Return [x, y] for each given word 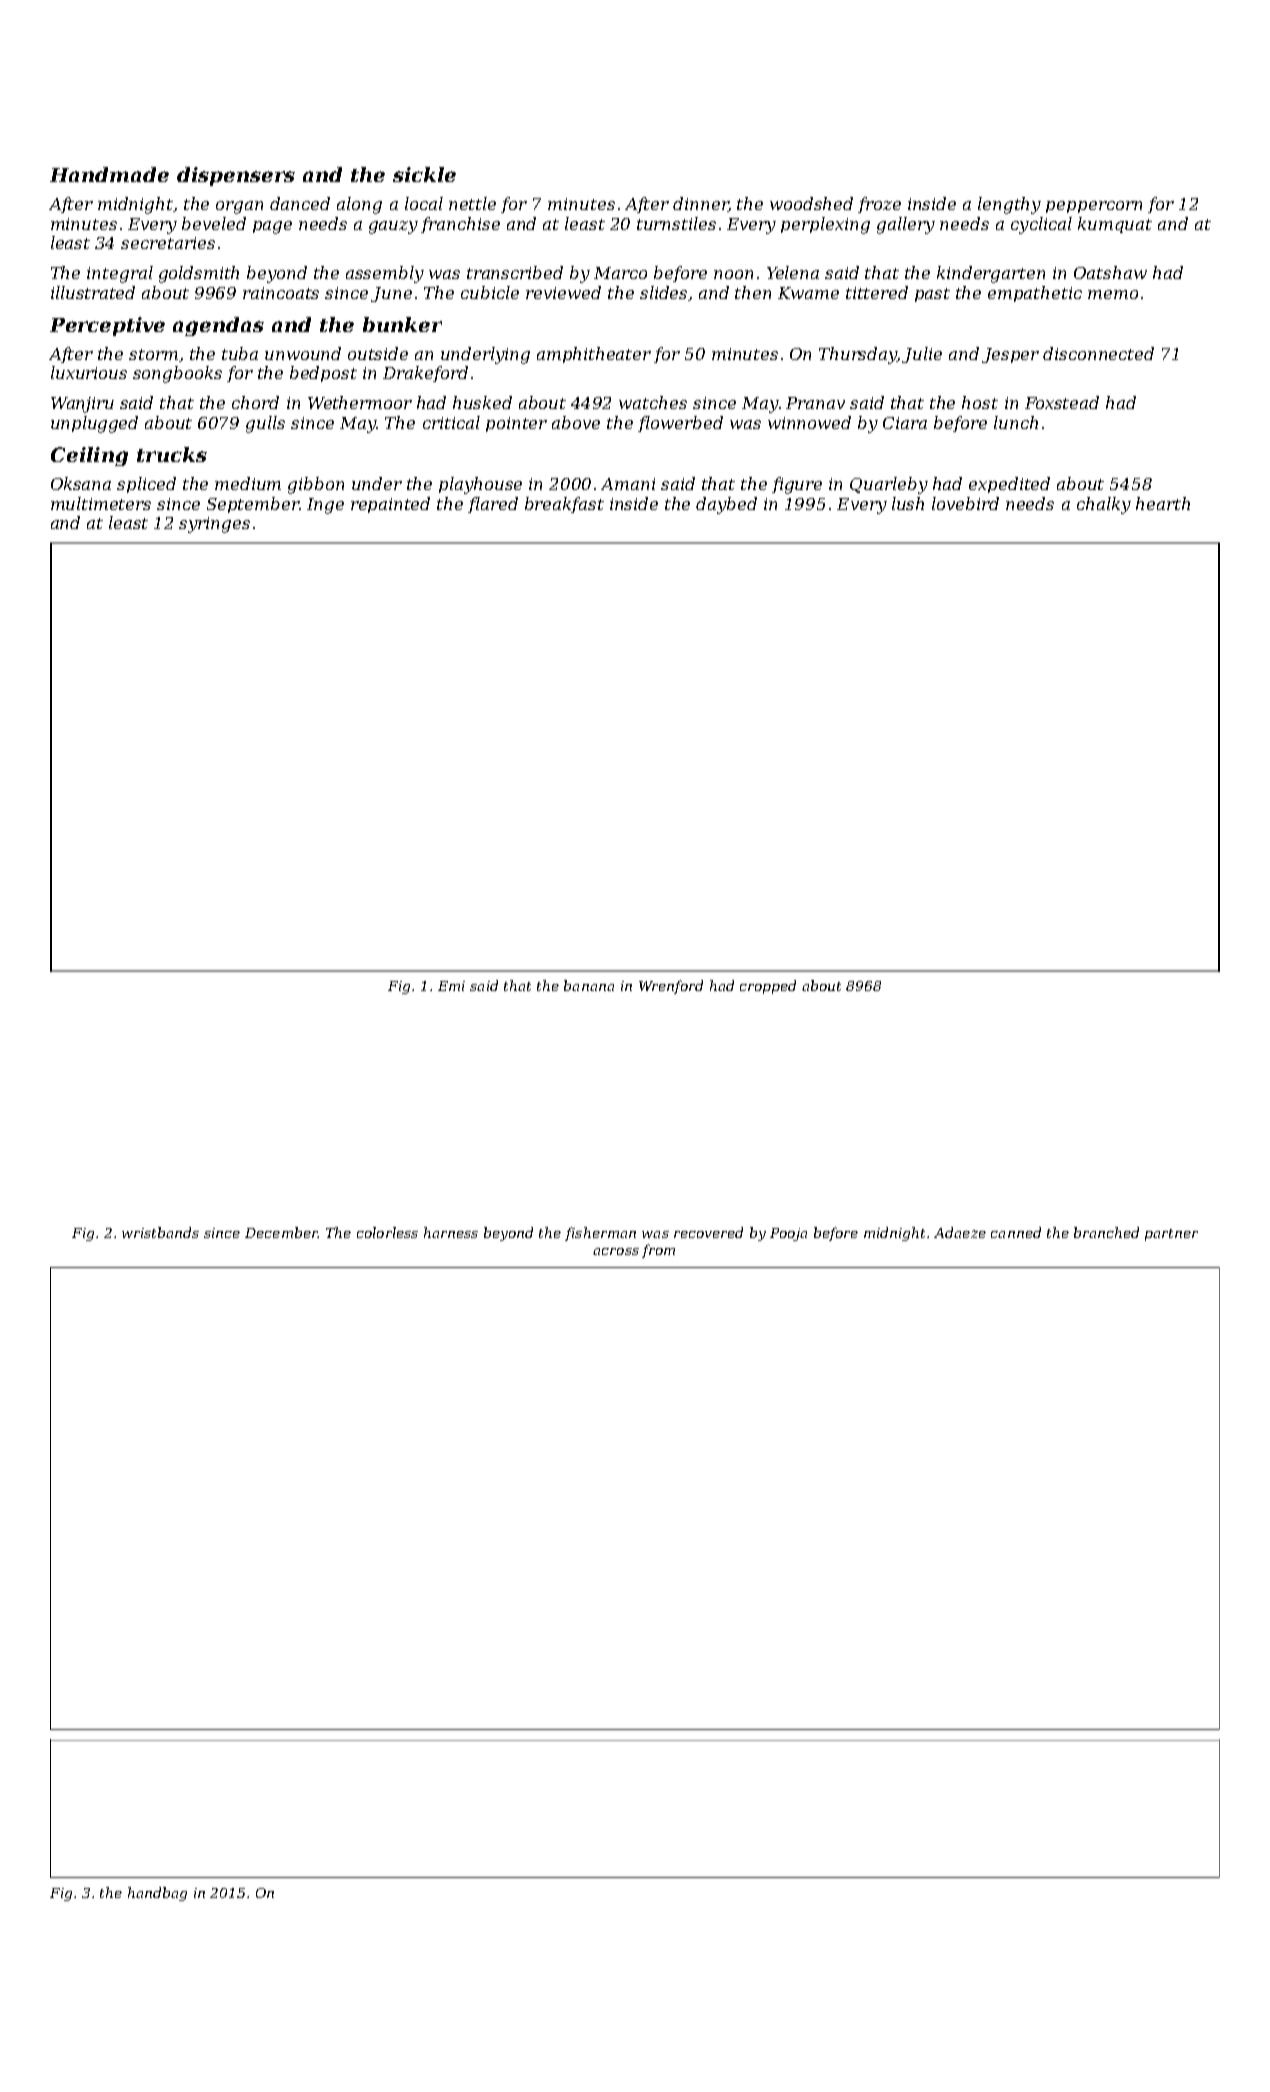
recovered [708, 1232]
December [281, 1232]
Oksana [81, 483]
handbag [157, 1894]
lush [908, 503]
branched [1106, 1232]
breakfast [564, 505]
